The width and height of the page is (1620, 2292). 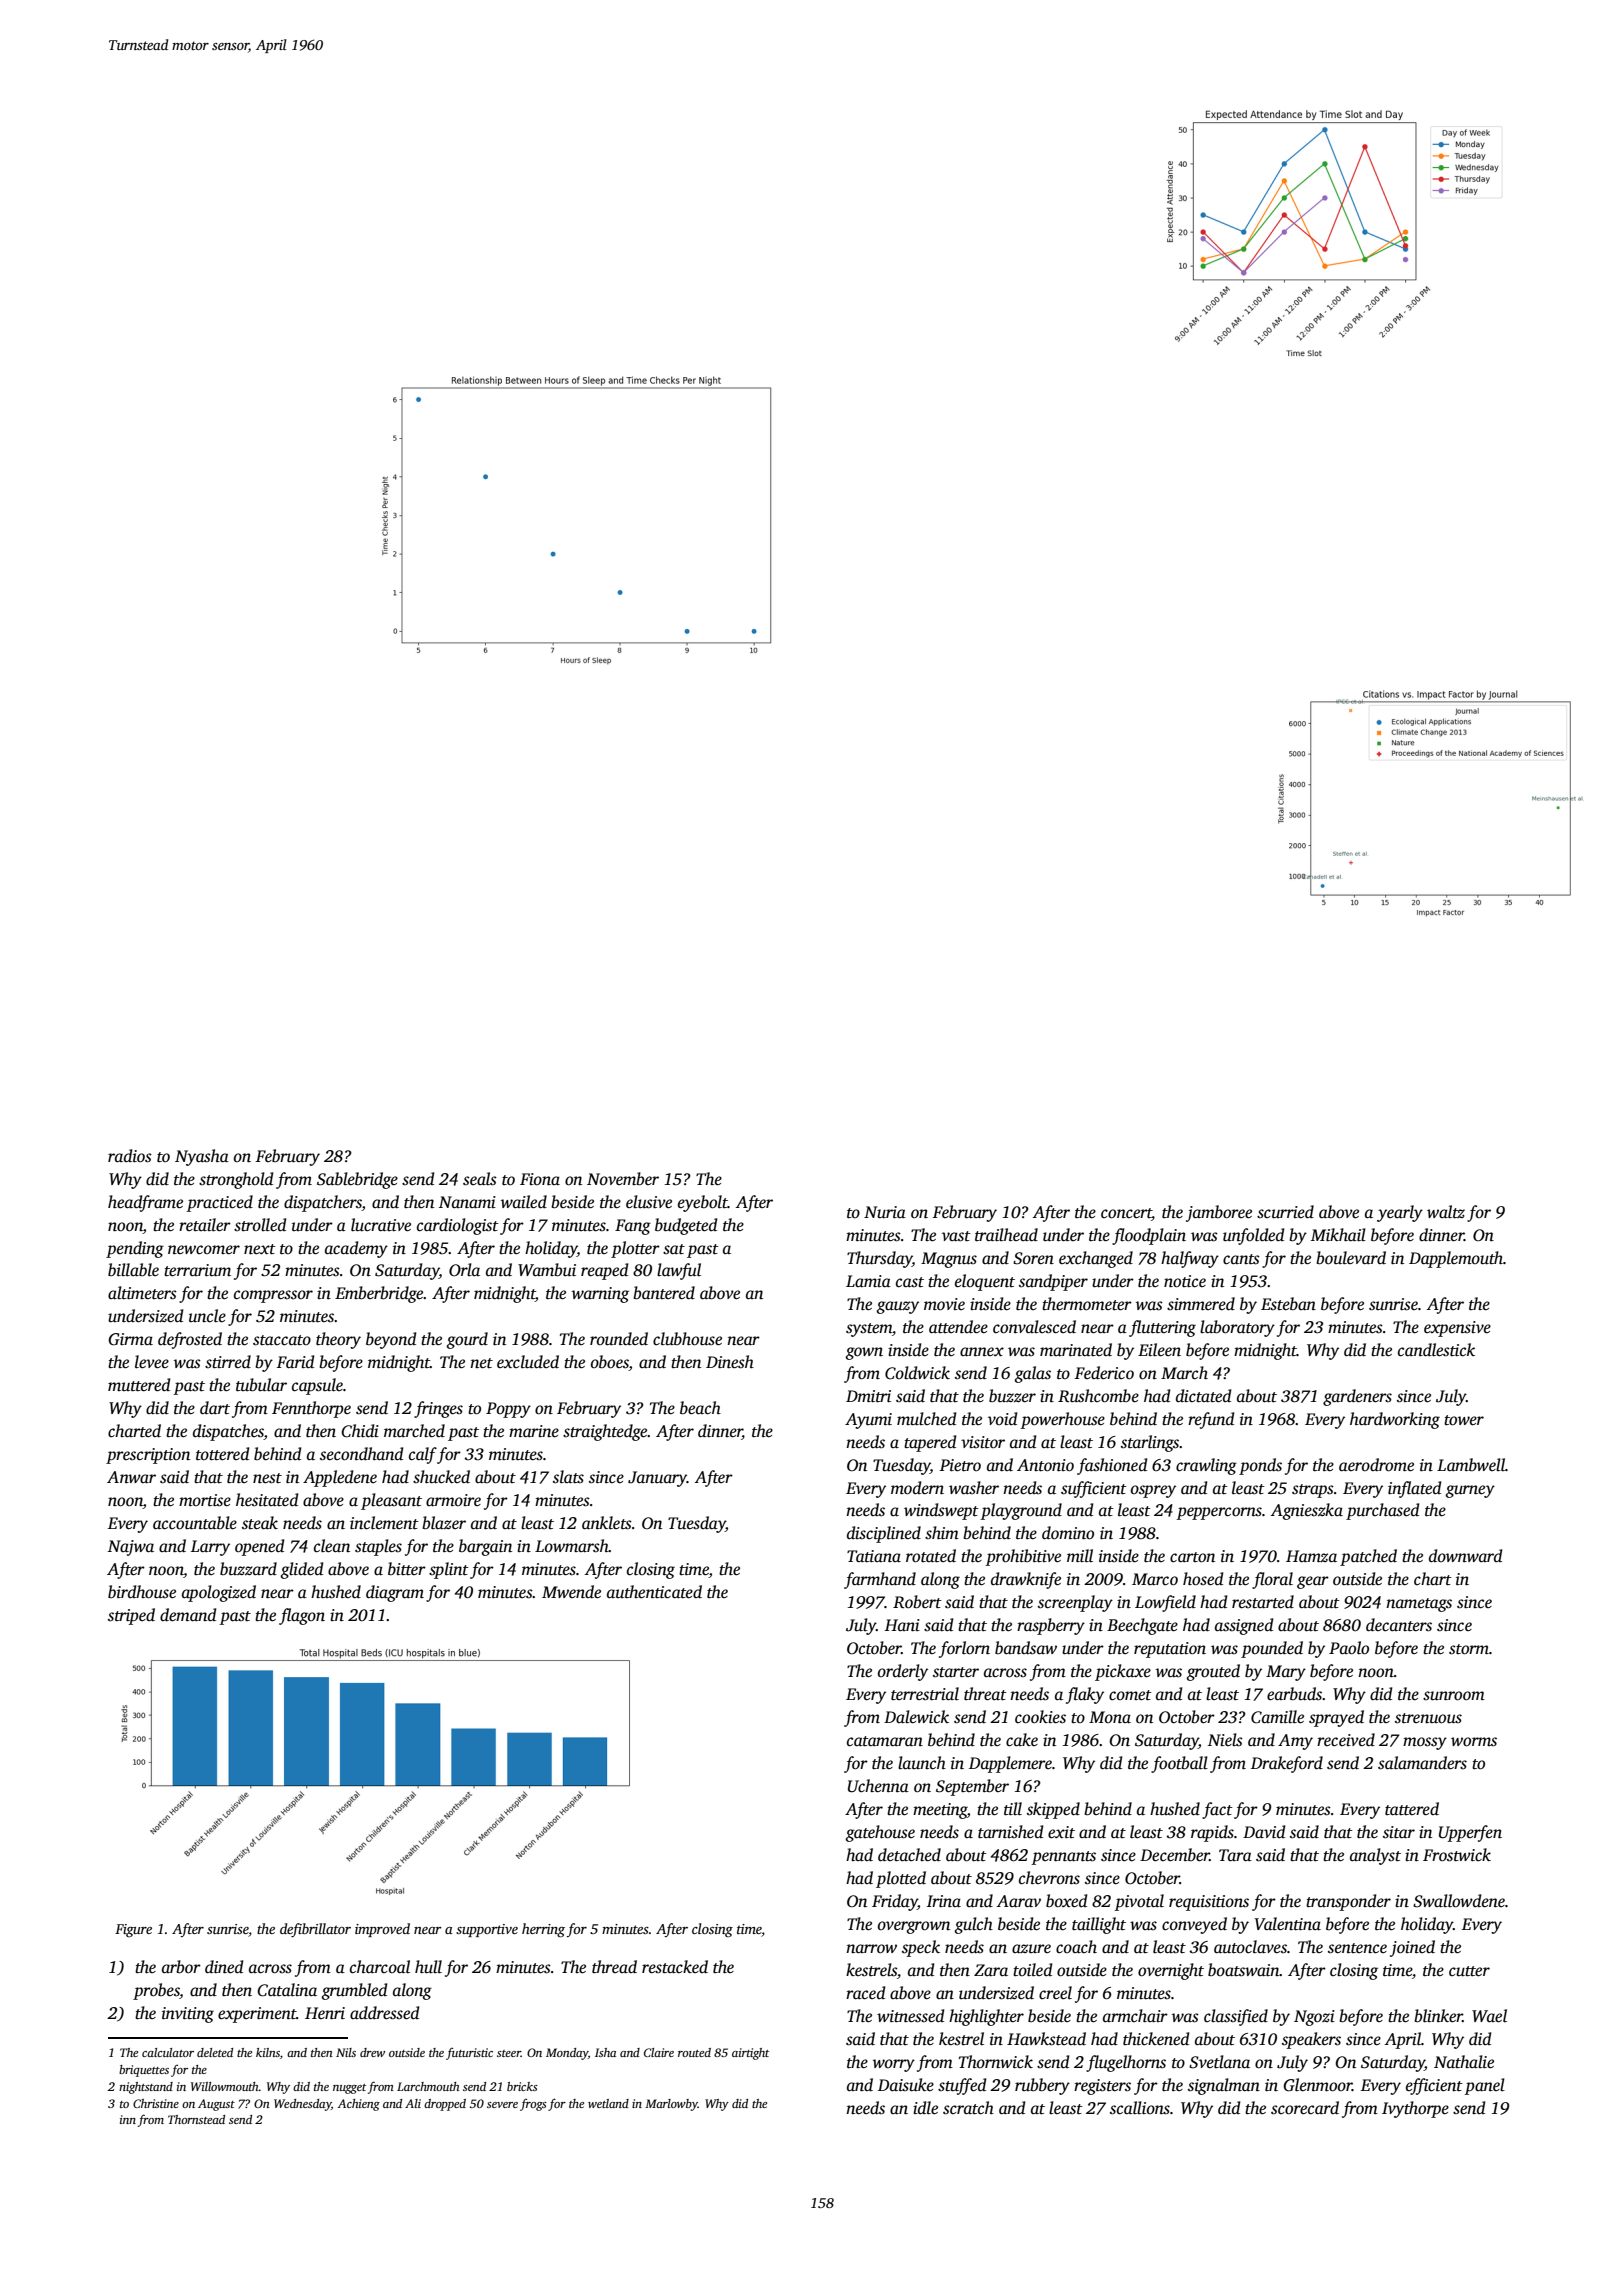 I want to click on Ngozi, so click(x=1314, y=2018).
